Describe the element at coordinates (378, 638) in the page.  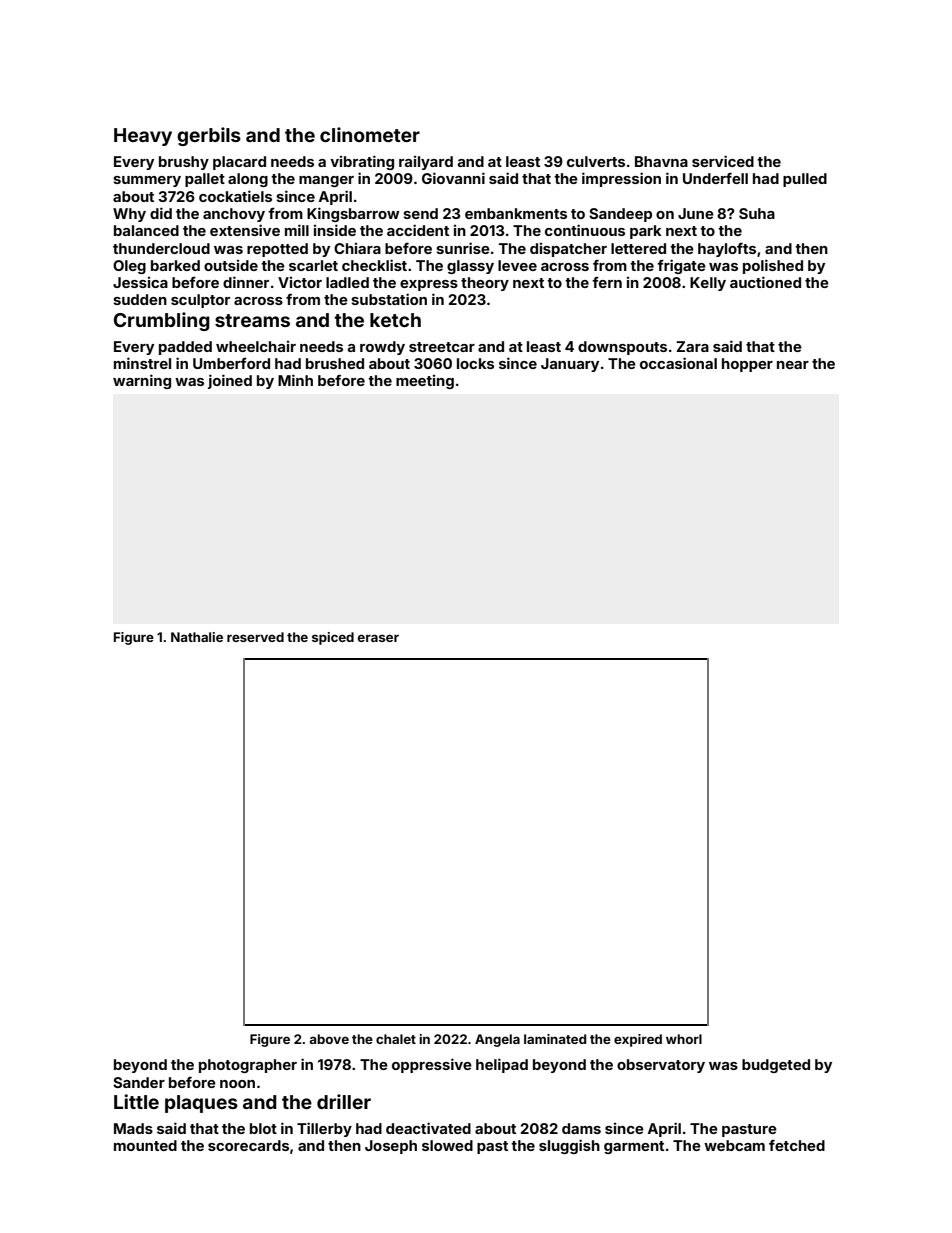
I see `eraser` at that location.
